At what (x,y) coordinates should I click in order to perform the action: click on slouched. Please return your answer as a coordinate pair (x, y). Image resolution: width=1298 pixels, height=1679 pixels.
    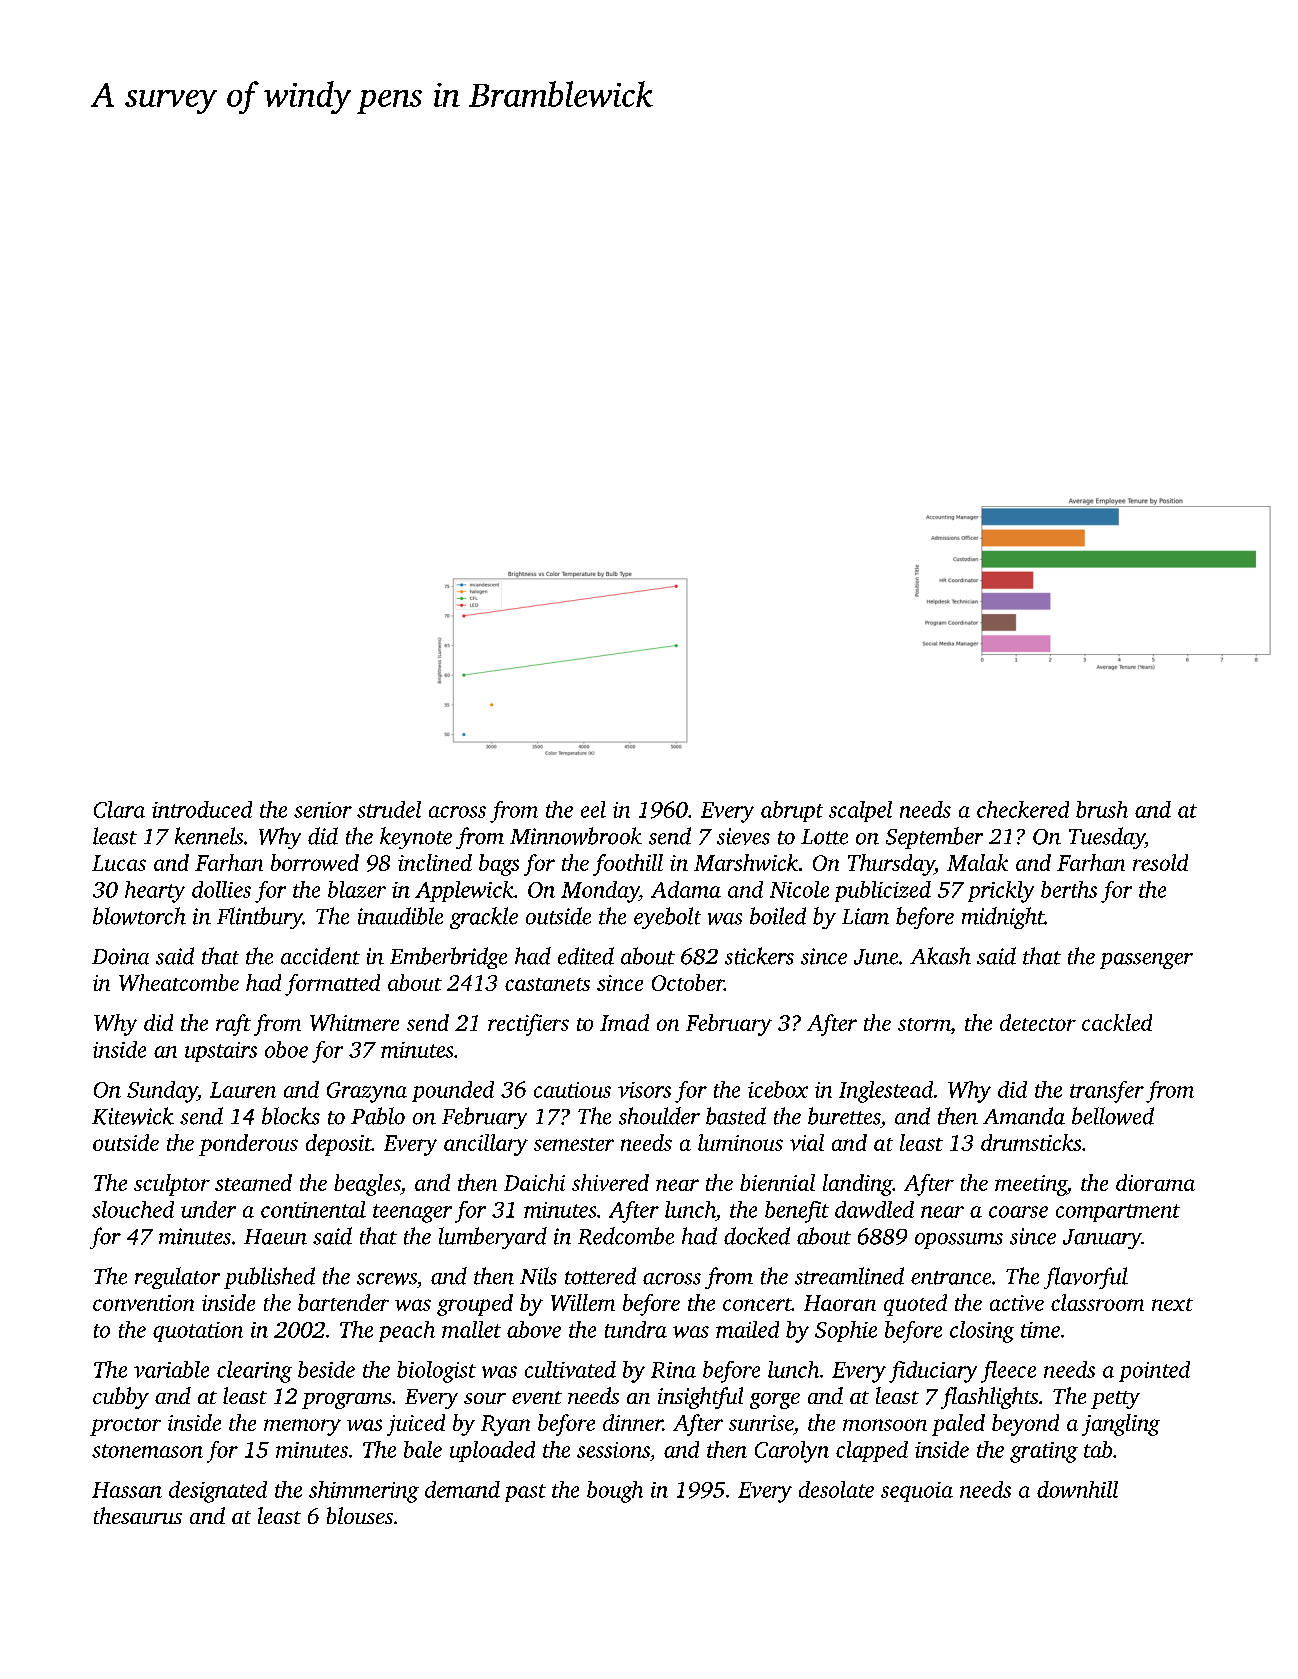
    Looking at the image, I should click on (133, 1209).
